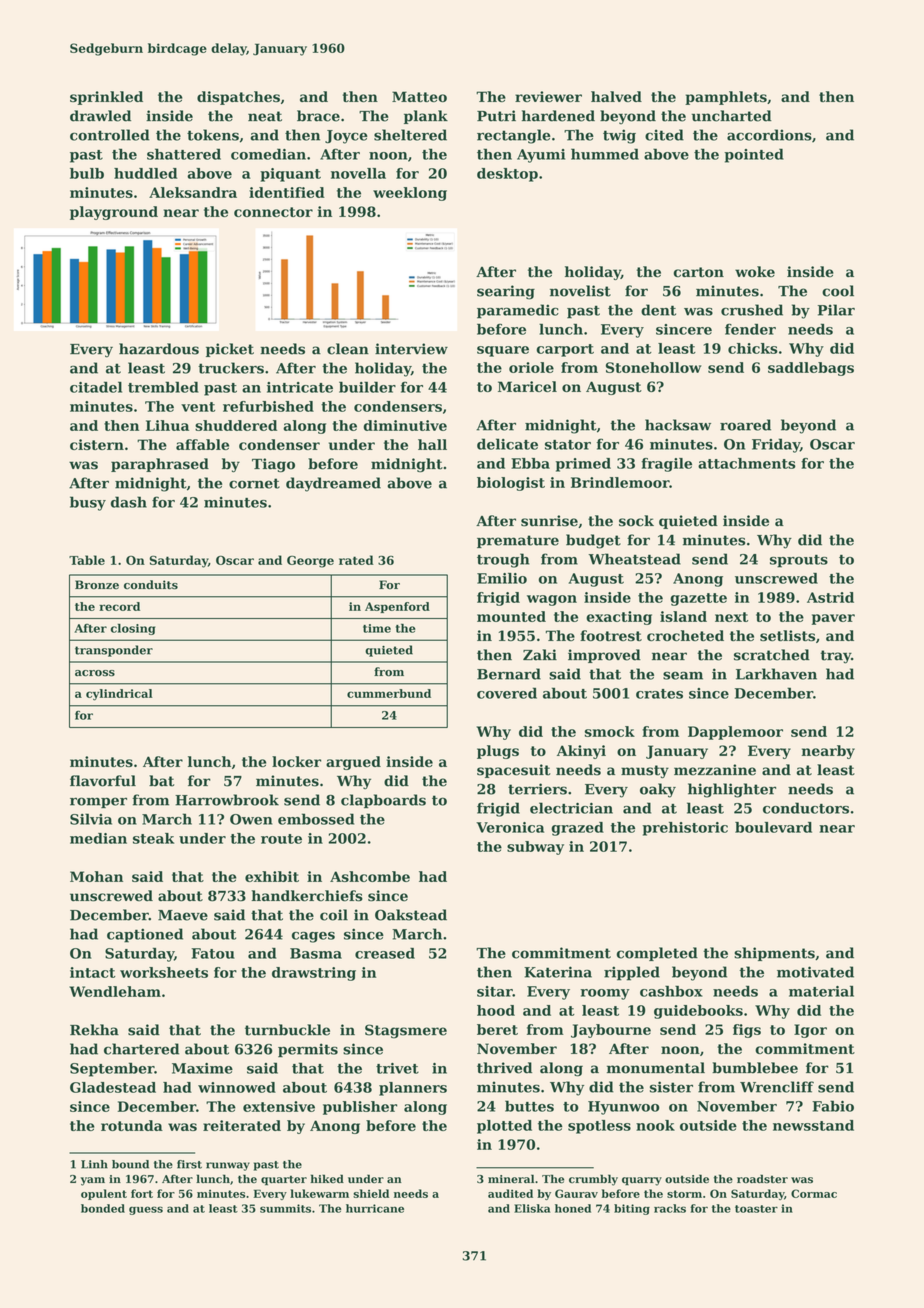 The width and height of the screenshot is (924, 1308). I want to click on hurricane, so click(375, 1208).
